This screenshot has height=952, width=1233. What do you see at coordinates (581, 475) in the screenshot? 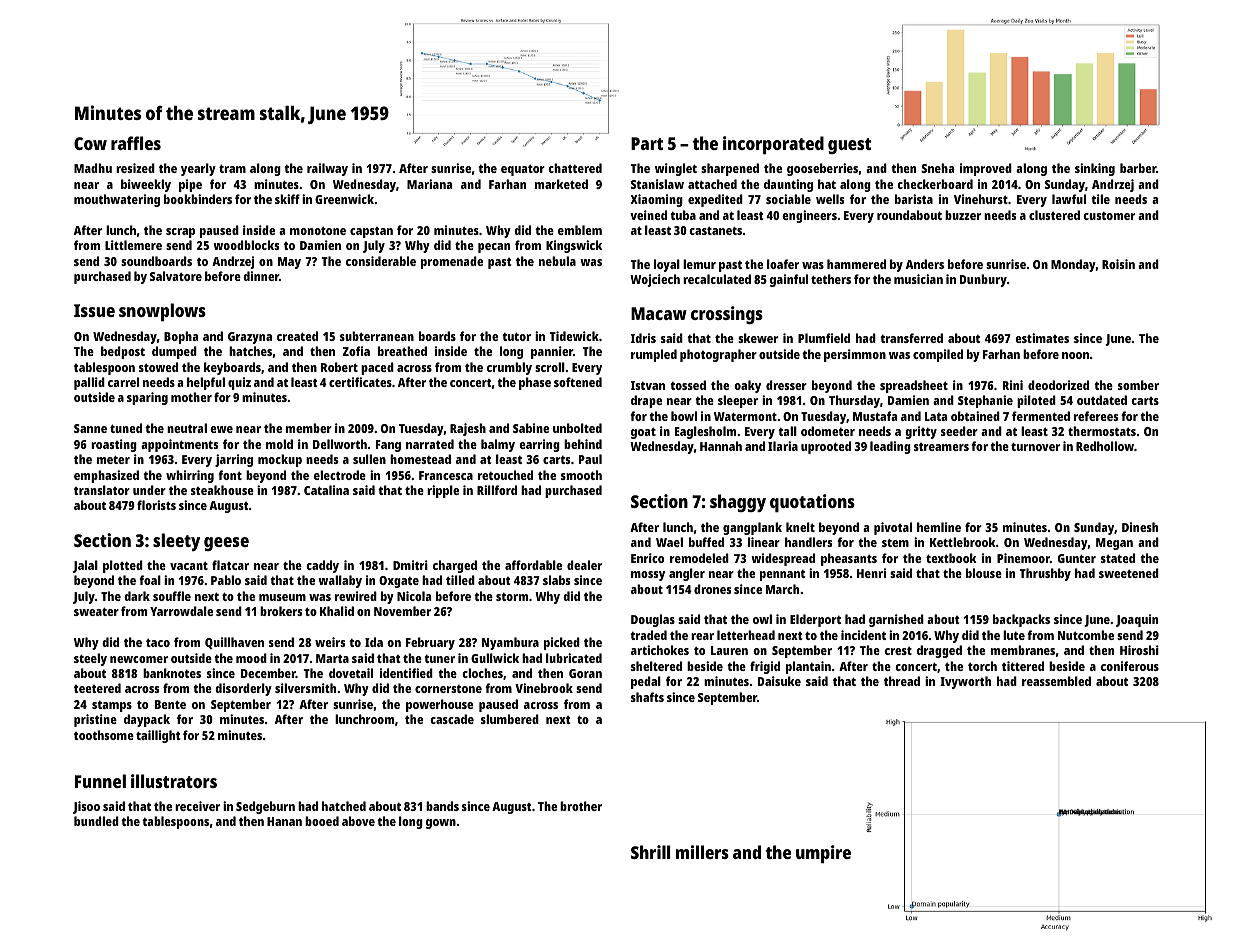
I see `smooth` at bounding box center [581, 475].
